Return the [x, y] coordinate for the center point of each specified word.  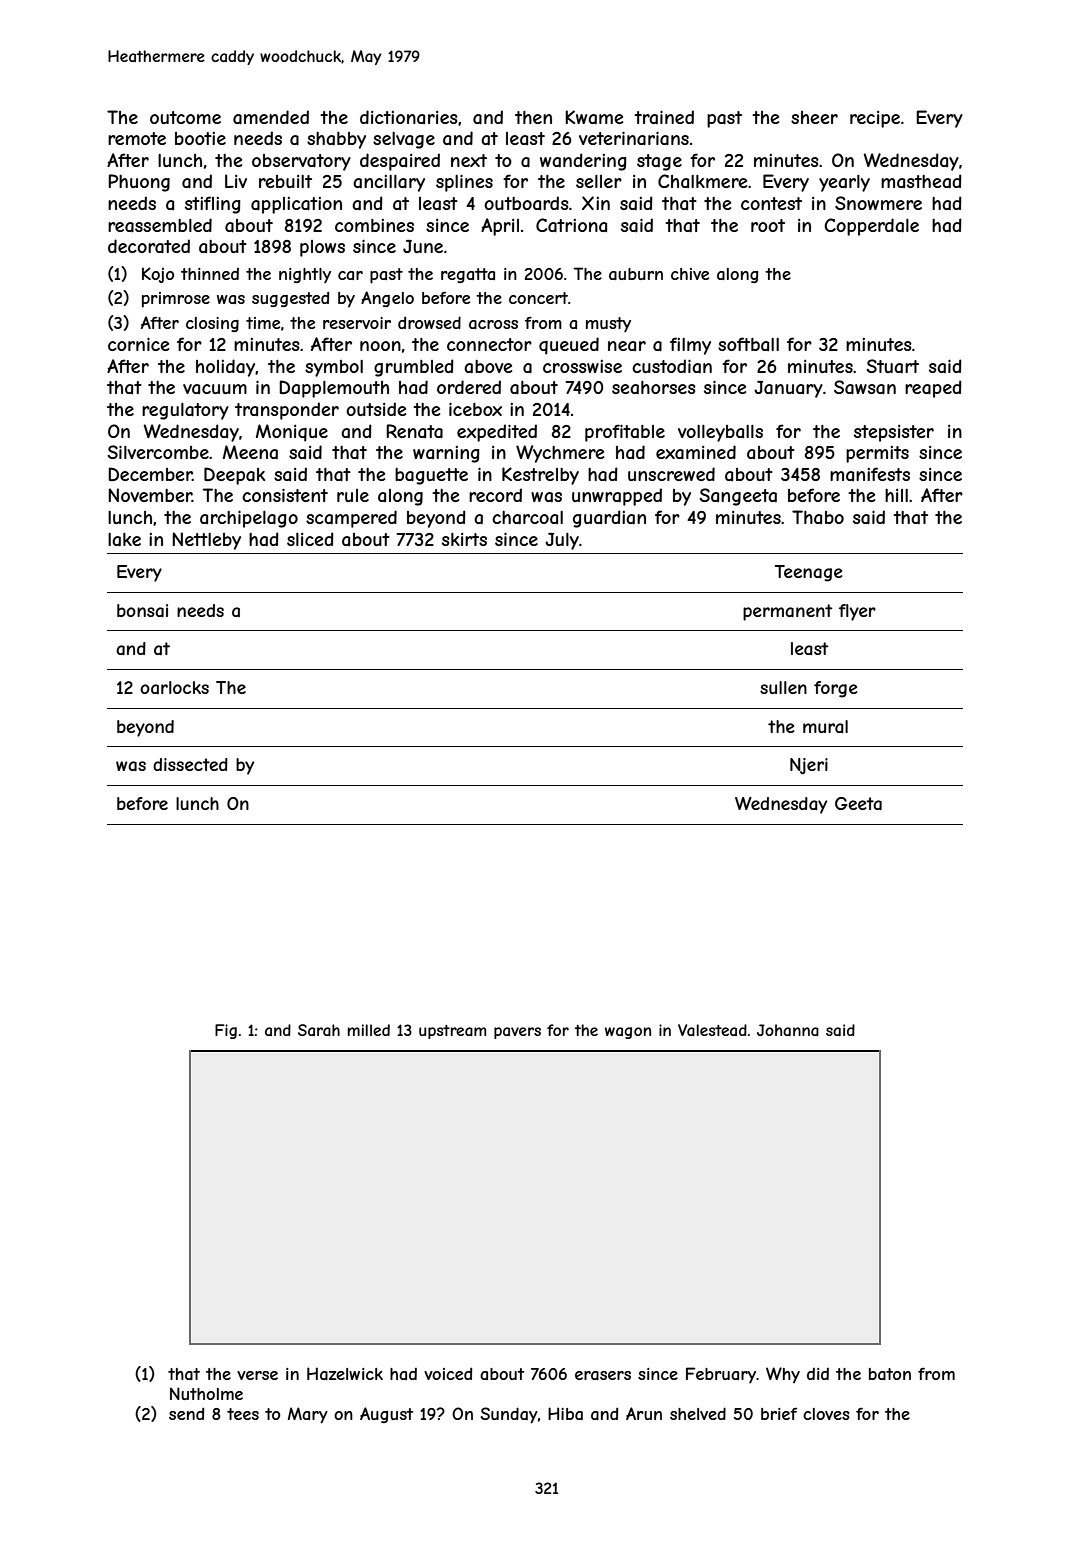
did [818, 1374]
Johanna [788, 1030]
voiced [448, 1373]
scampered [351, 519]
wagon [628, 1033]
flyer [857, 612]
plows [322, 248]
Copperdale [871, 227]
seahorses [654, 387]
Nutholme [206, 1393]
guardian [609, 519]
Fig [226, 1031]
